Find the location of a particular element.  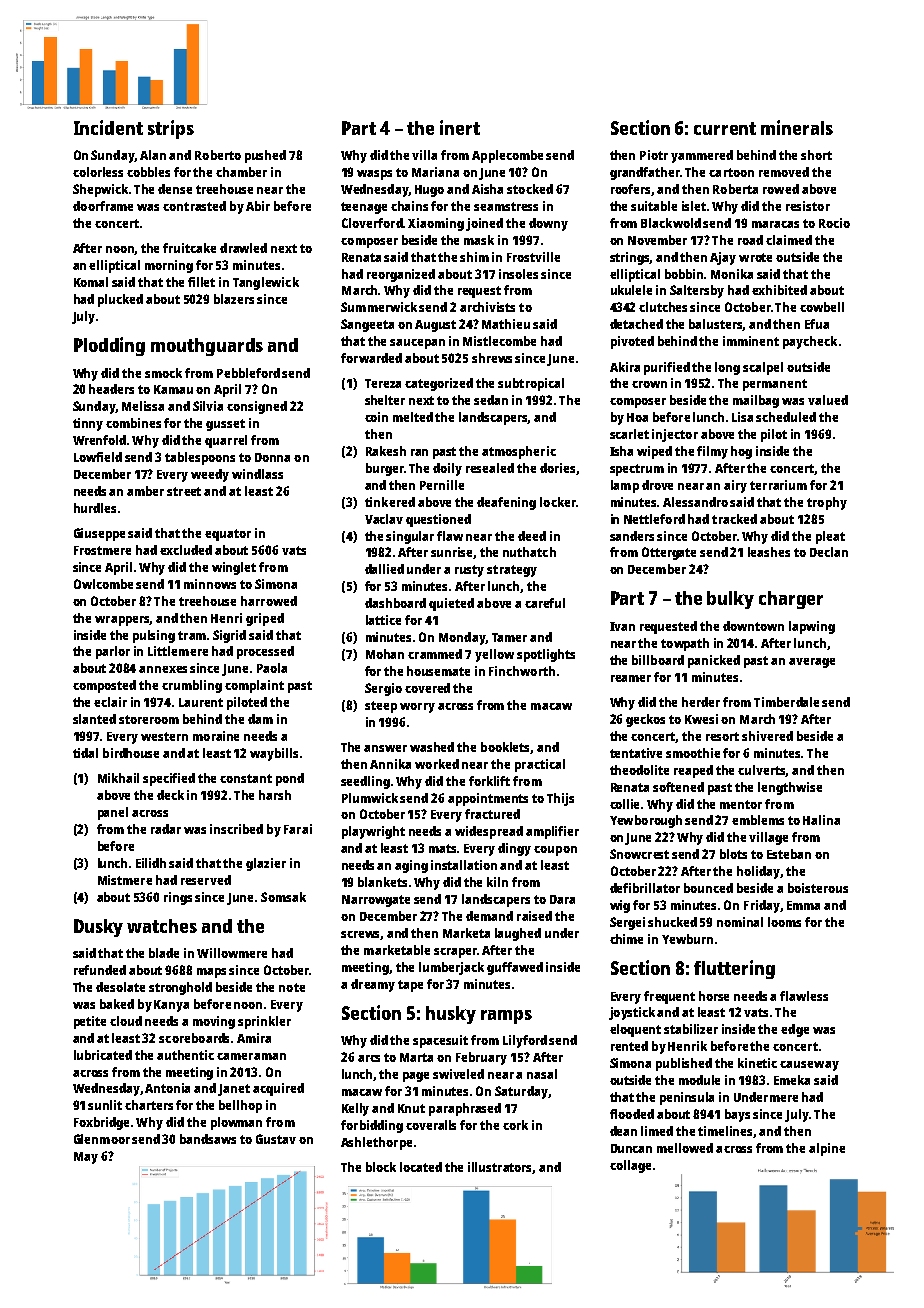

cork is located at coordinates (515, 1125).
